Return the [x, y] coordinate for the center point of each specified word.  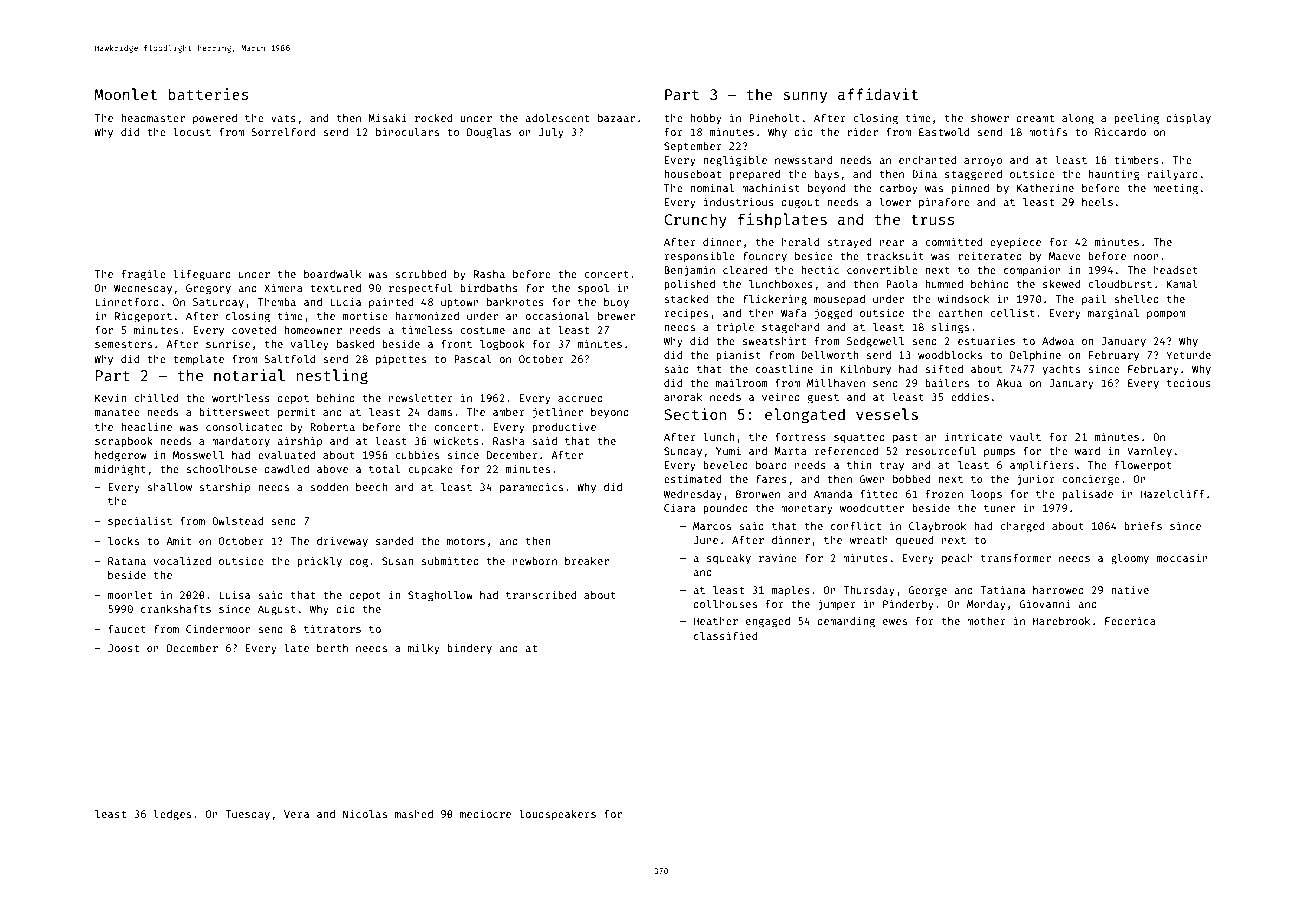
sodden [329, 487]
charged [1022, 527]
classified [725, 635]
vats [283, 118]
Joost [123, 648]
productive [564, 427]
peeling [1136, 119]
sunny [805, 97]
